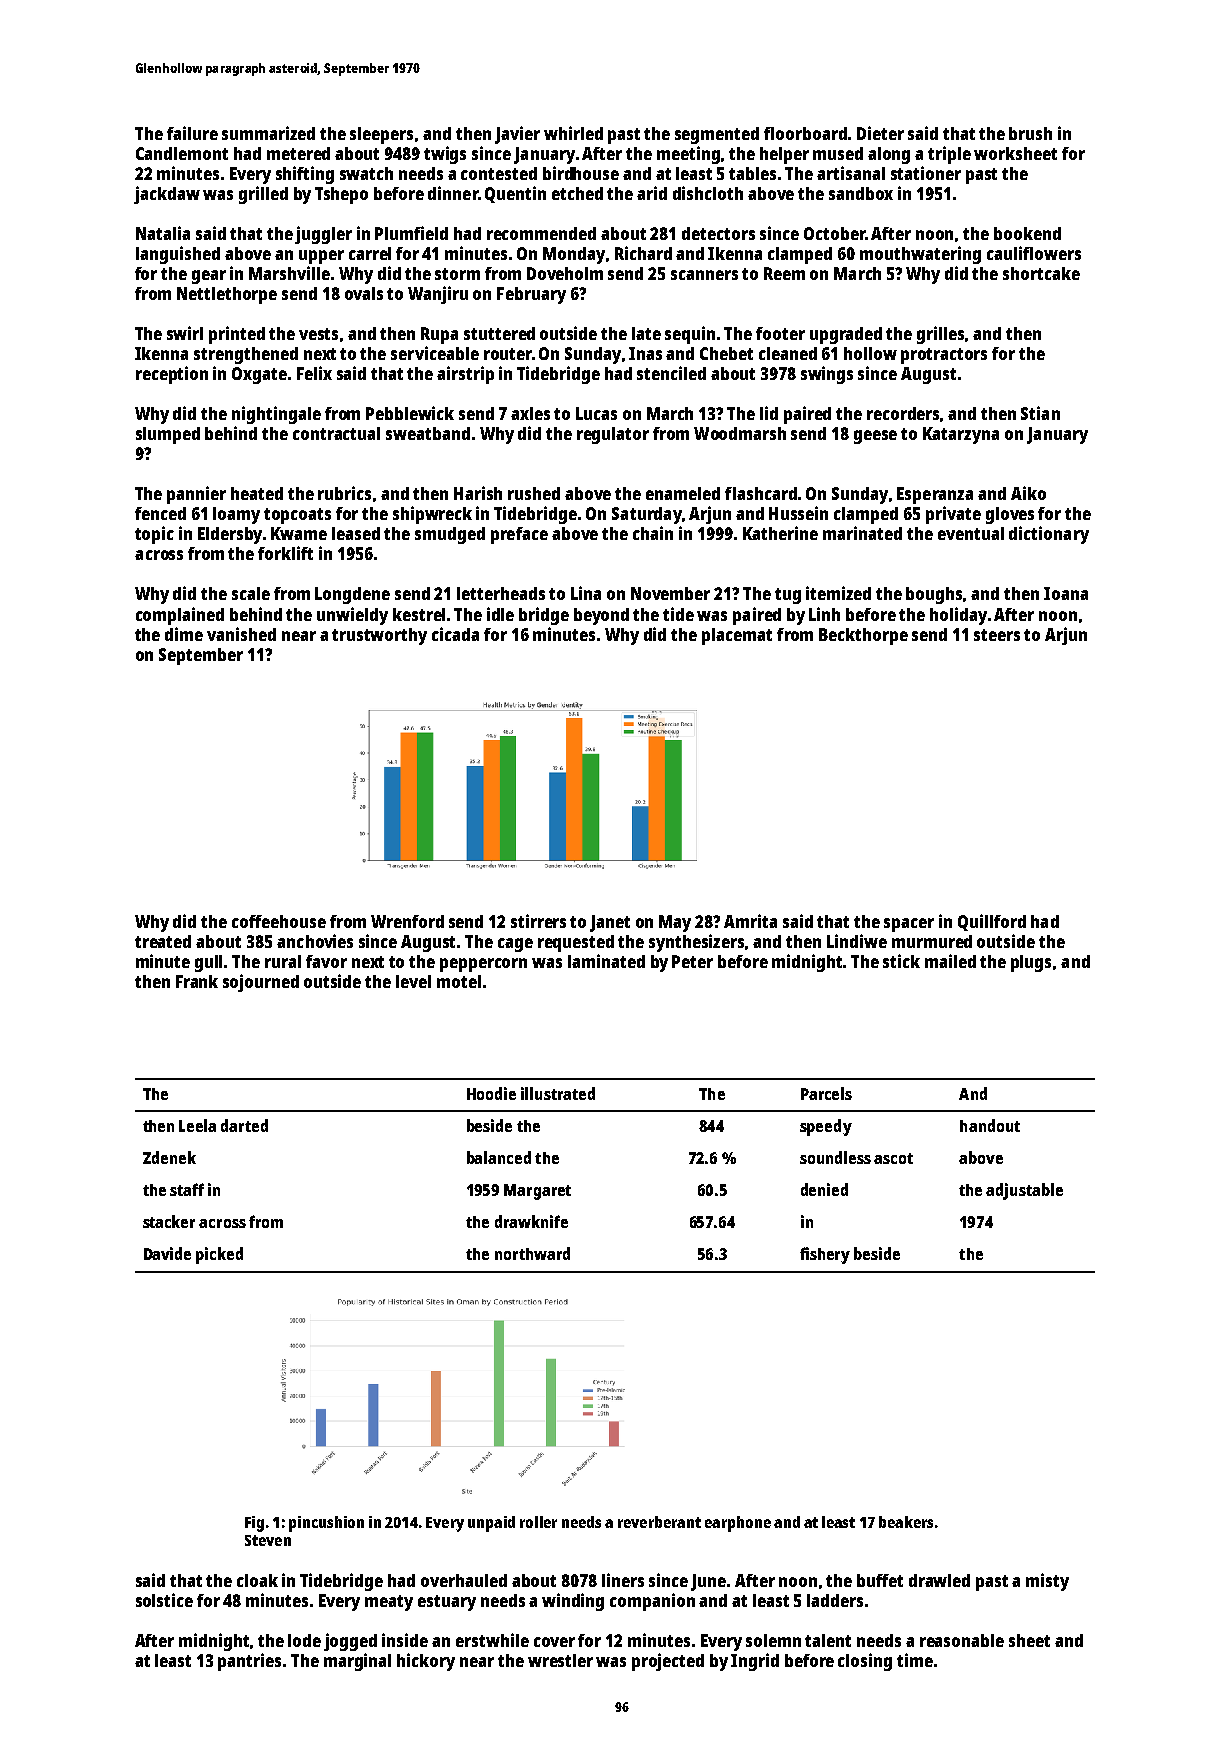  I want to click on solstice, so click(164, 1600).
